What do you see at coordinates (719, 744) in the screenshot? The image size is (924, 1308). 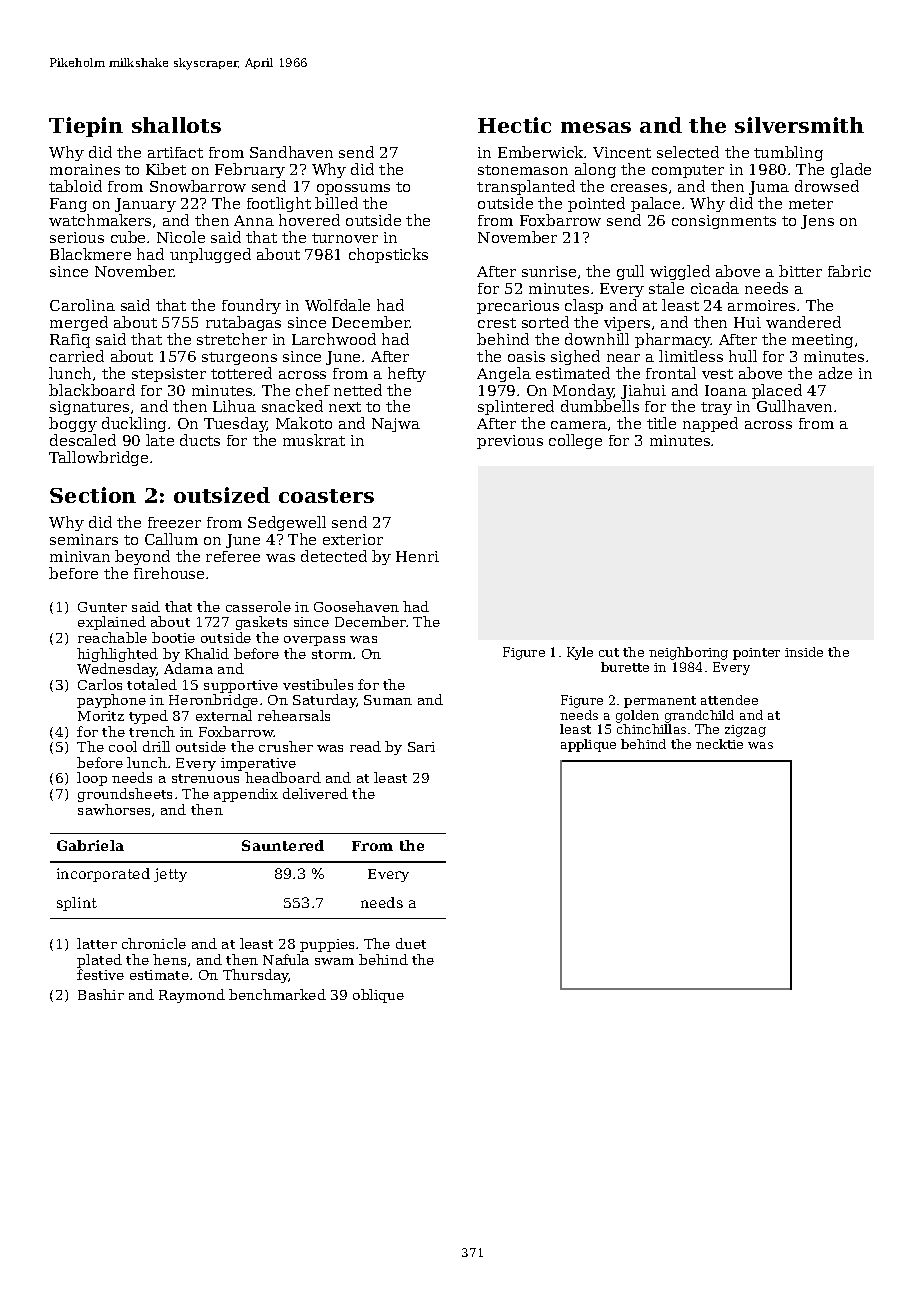 I see `necktie` at bounding box center [719, 744].
